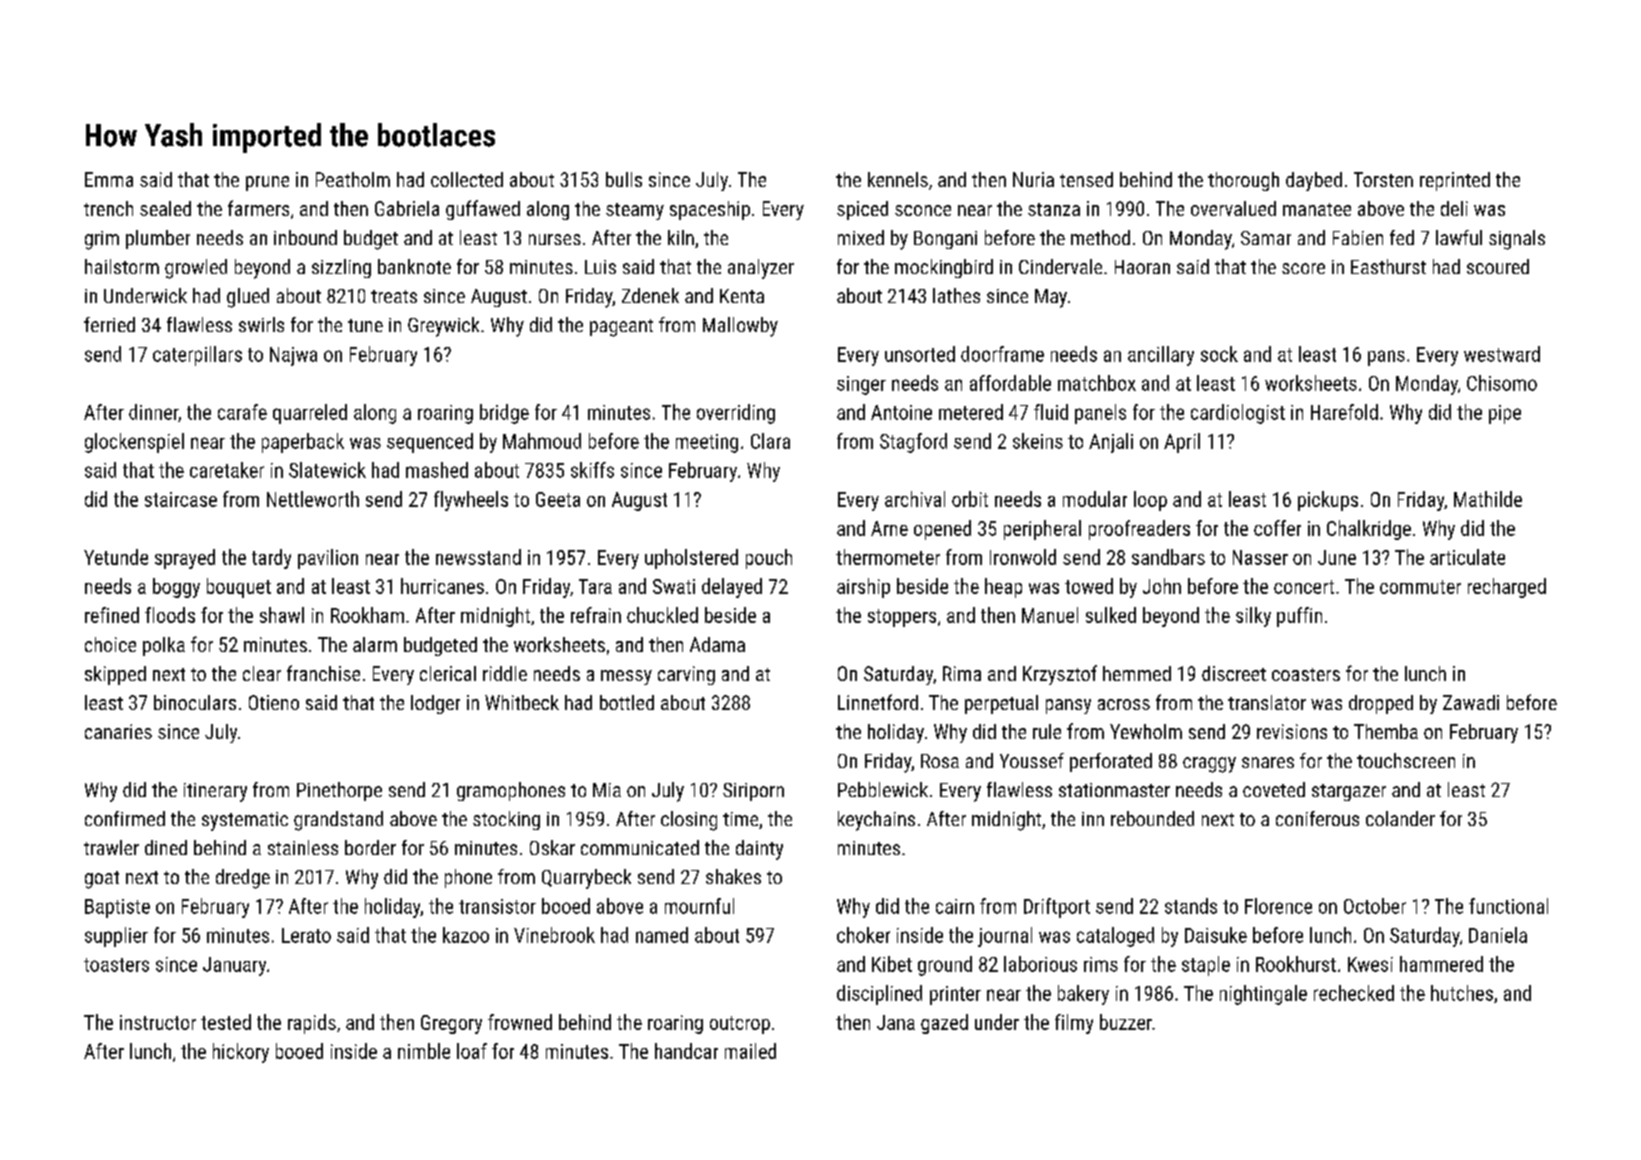 This screenshot has width=1641, height=1160. I want to click on stoppers, so click(902, 618).
